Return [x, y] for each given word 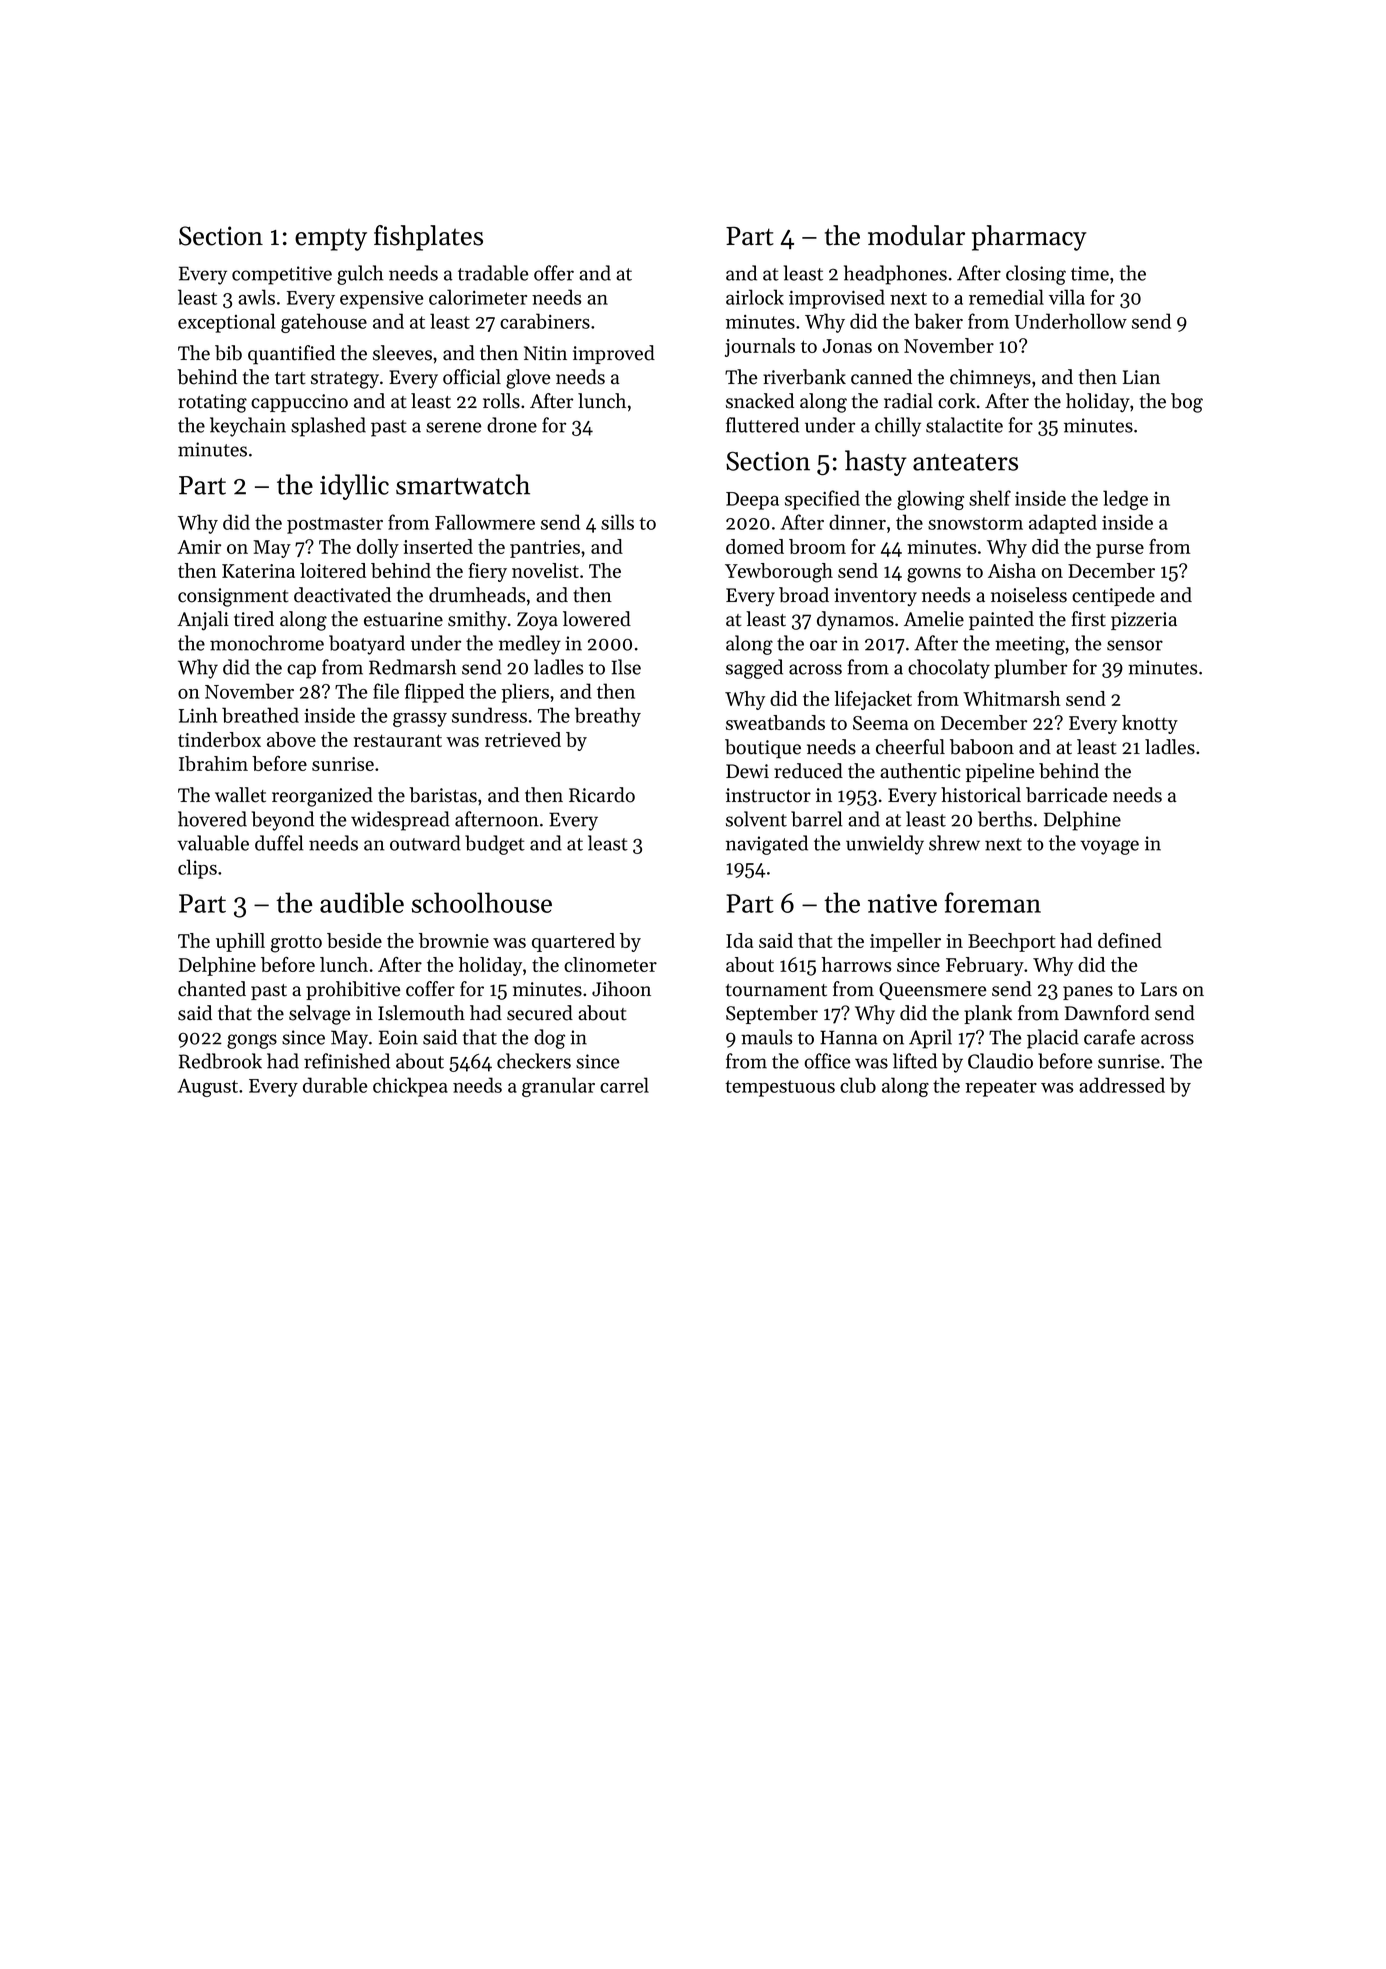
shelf [990, 498]
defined [1130, 940]
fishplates [428, 238]
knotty [1150, 724]
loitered [333, 570]
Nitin [545, 353]
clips [197, 869]
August [208, 1088]
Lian [1141, 377]
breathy [608, 717]
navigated [767, 845]
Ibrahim [213, 763]
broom [817, 546]
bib [228, 353]
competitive [282, 275]
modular [916, 235]
